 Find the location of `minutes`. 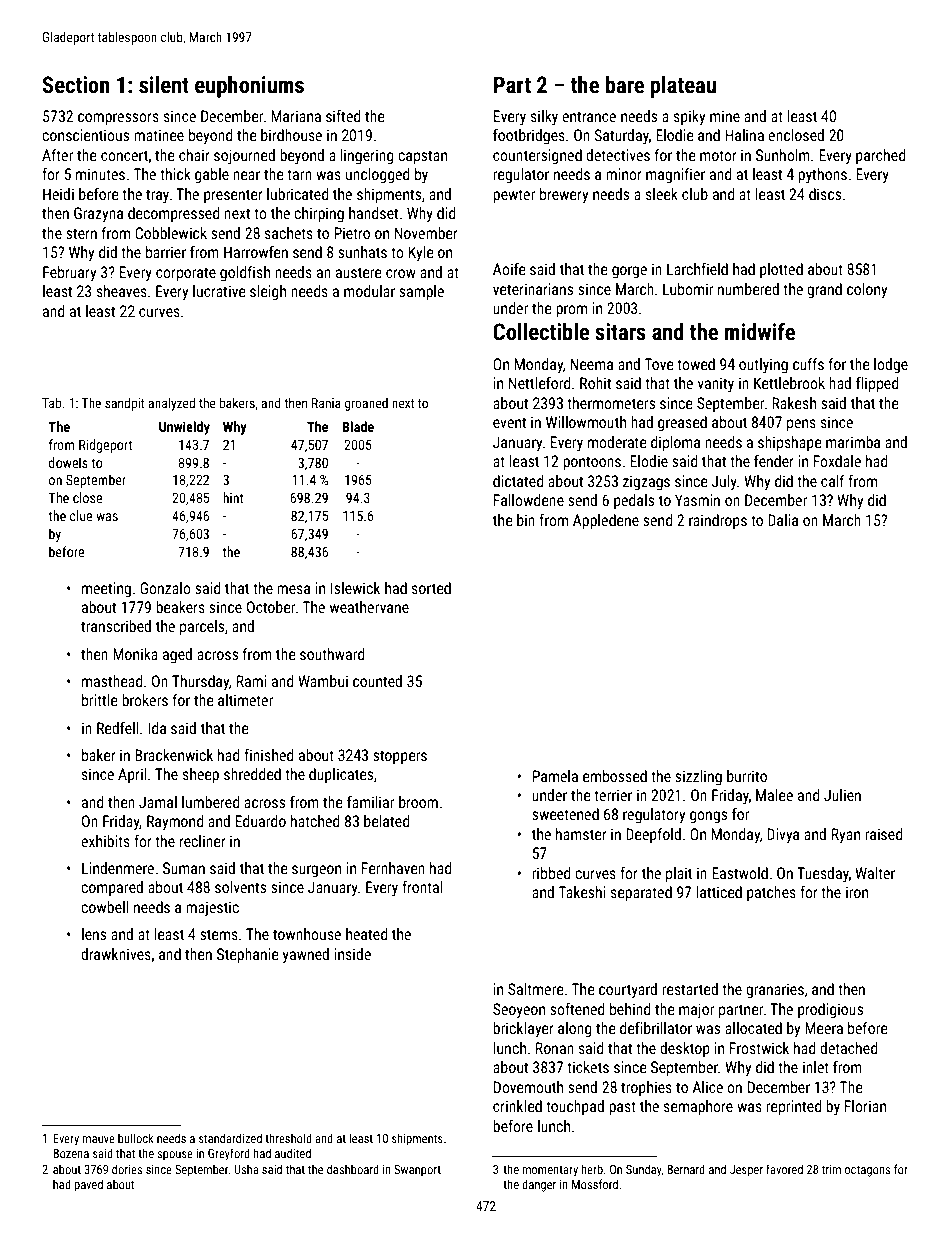

minutes is located at coordinates (100, 174).
